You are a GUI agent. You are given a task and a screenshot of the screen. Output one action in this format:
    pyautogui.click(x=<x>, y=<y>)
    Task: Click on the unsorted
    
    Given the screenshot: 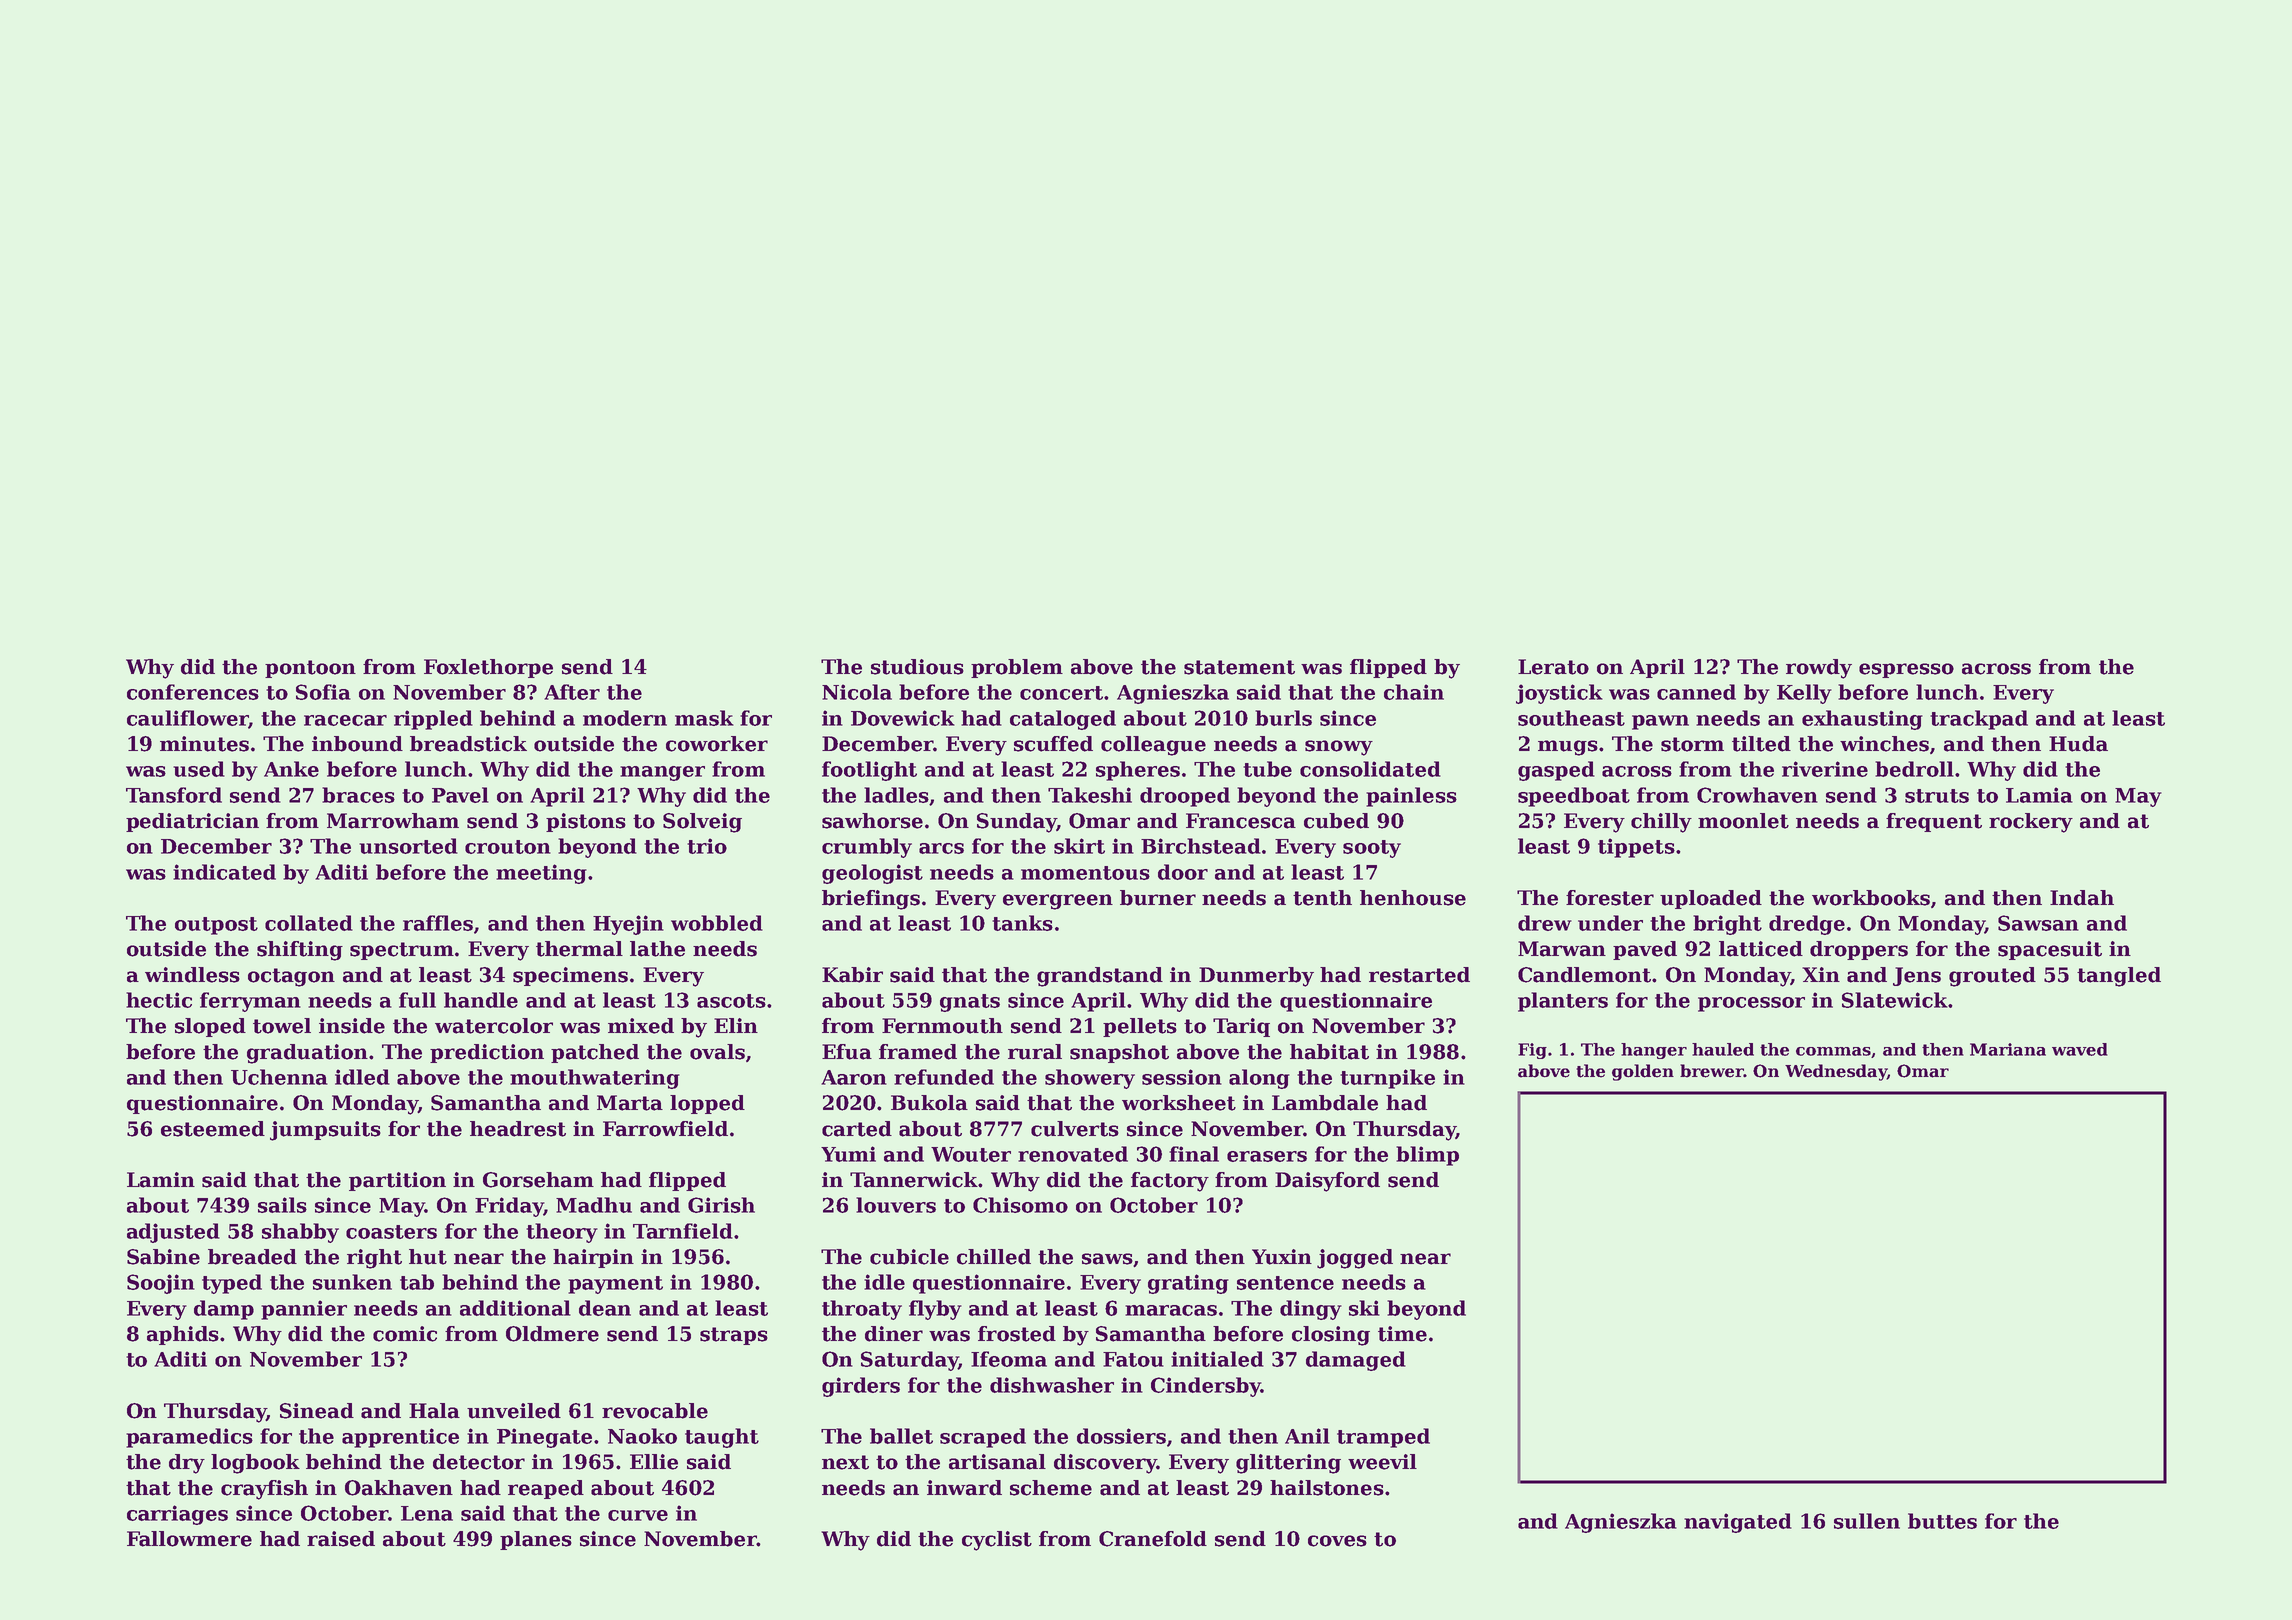 What is the action you would take?
    pyautogui.click(x=408, y=846)
